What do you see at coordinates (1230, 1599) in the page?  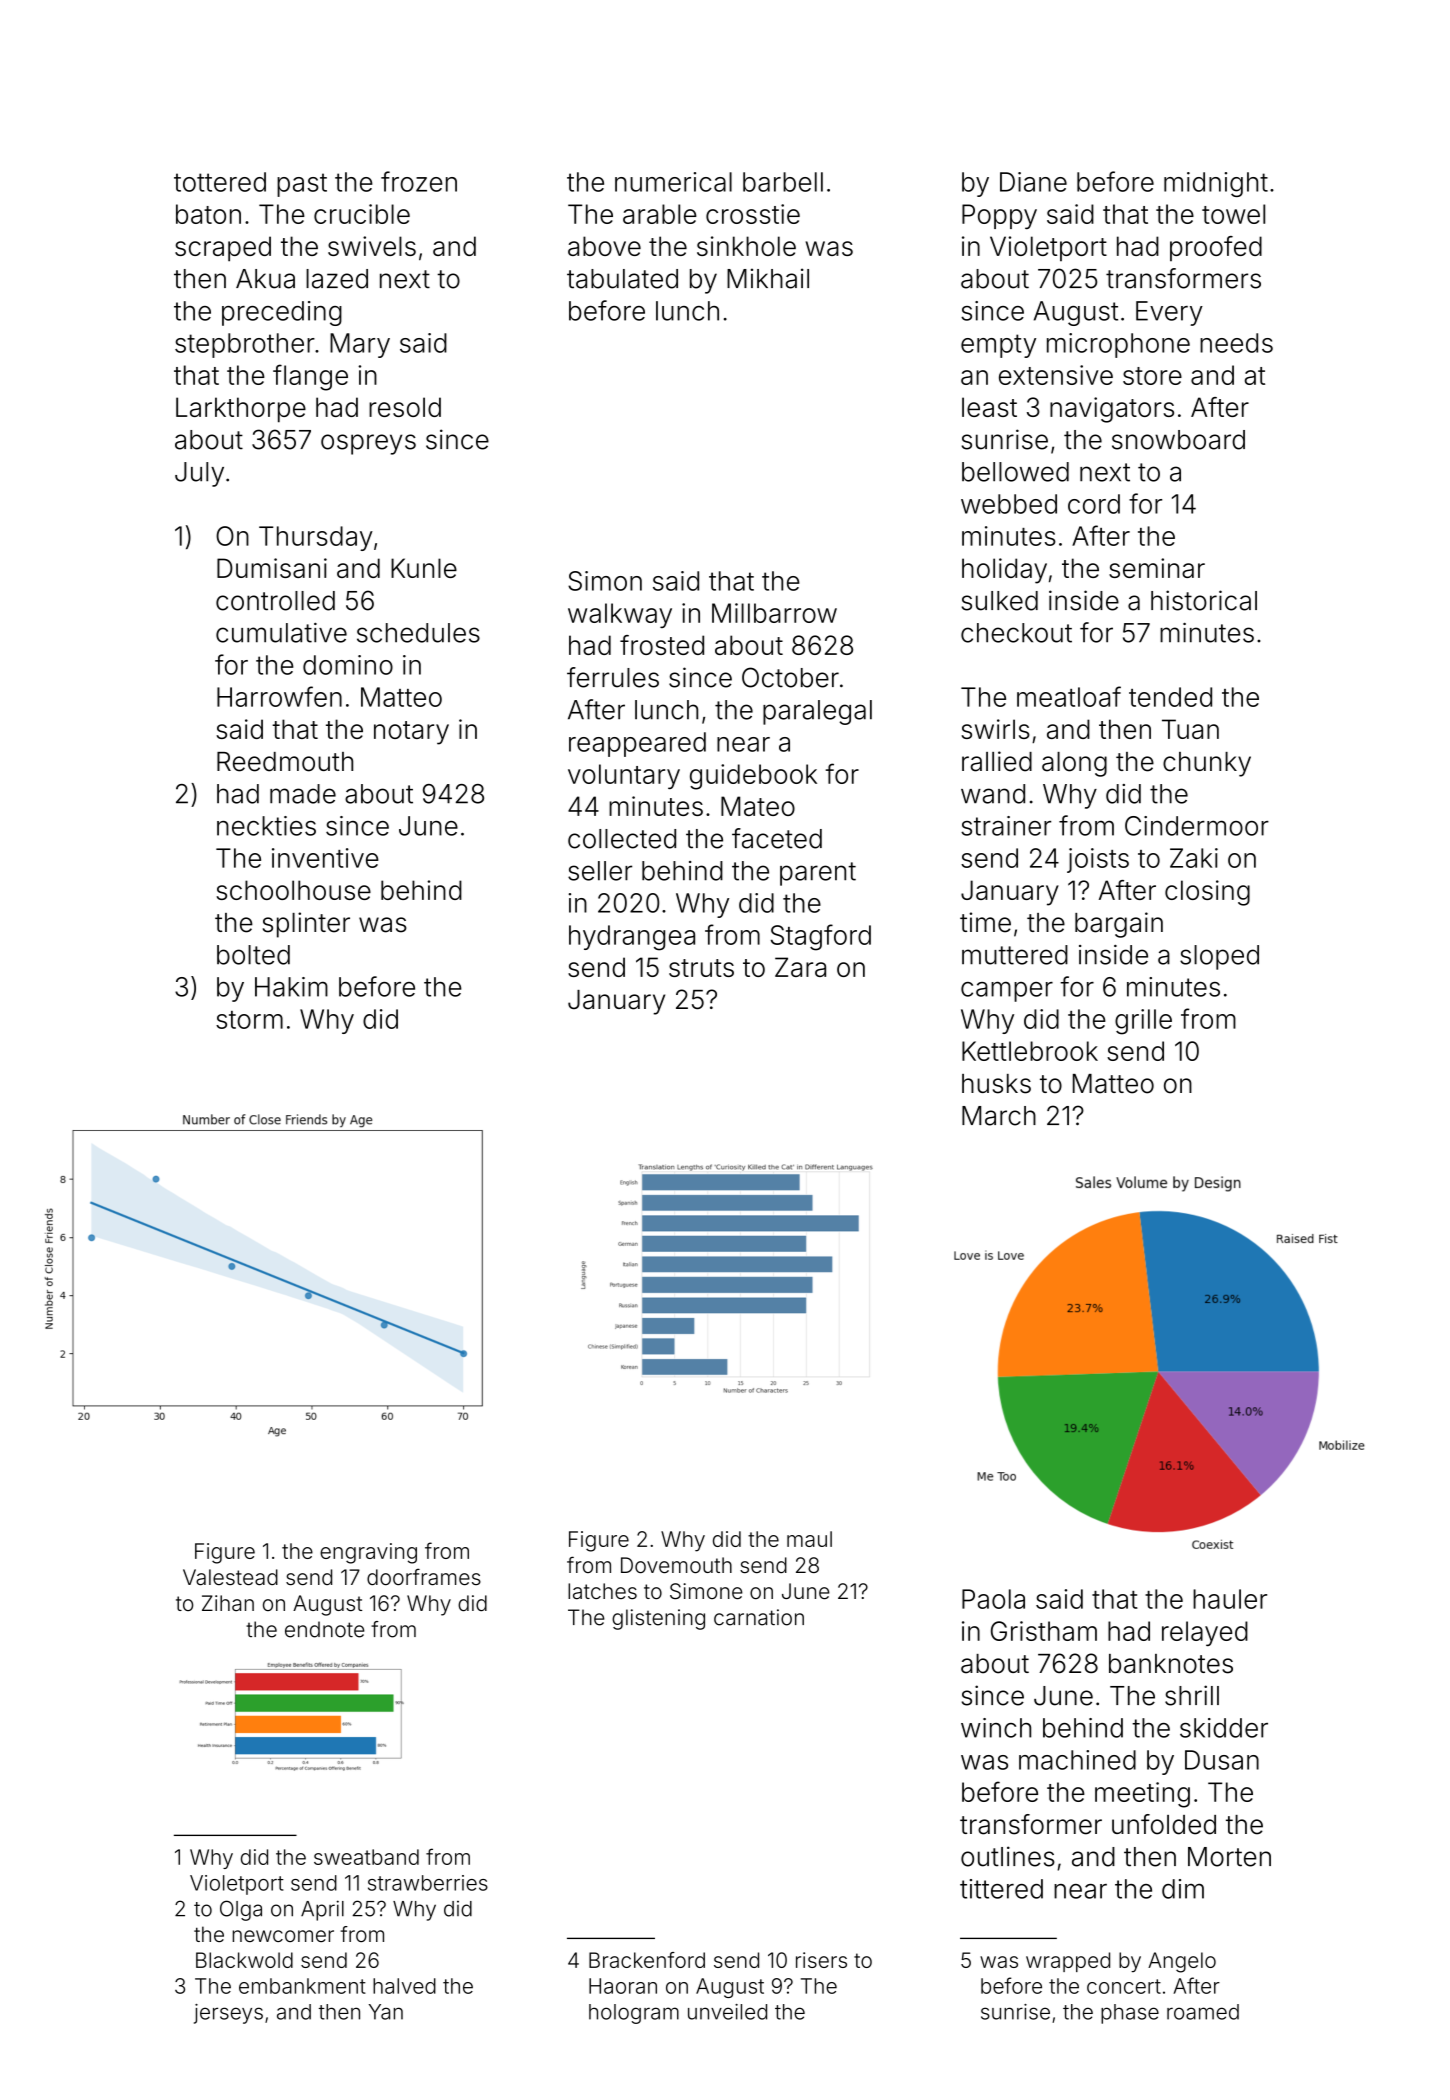 I see `hauler` at bounding box center [1230, 1599].
